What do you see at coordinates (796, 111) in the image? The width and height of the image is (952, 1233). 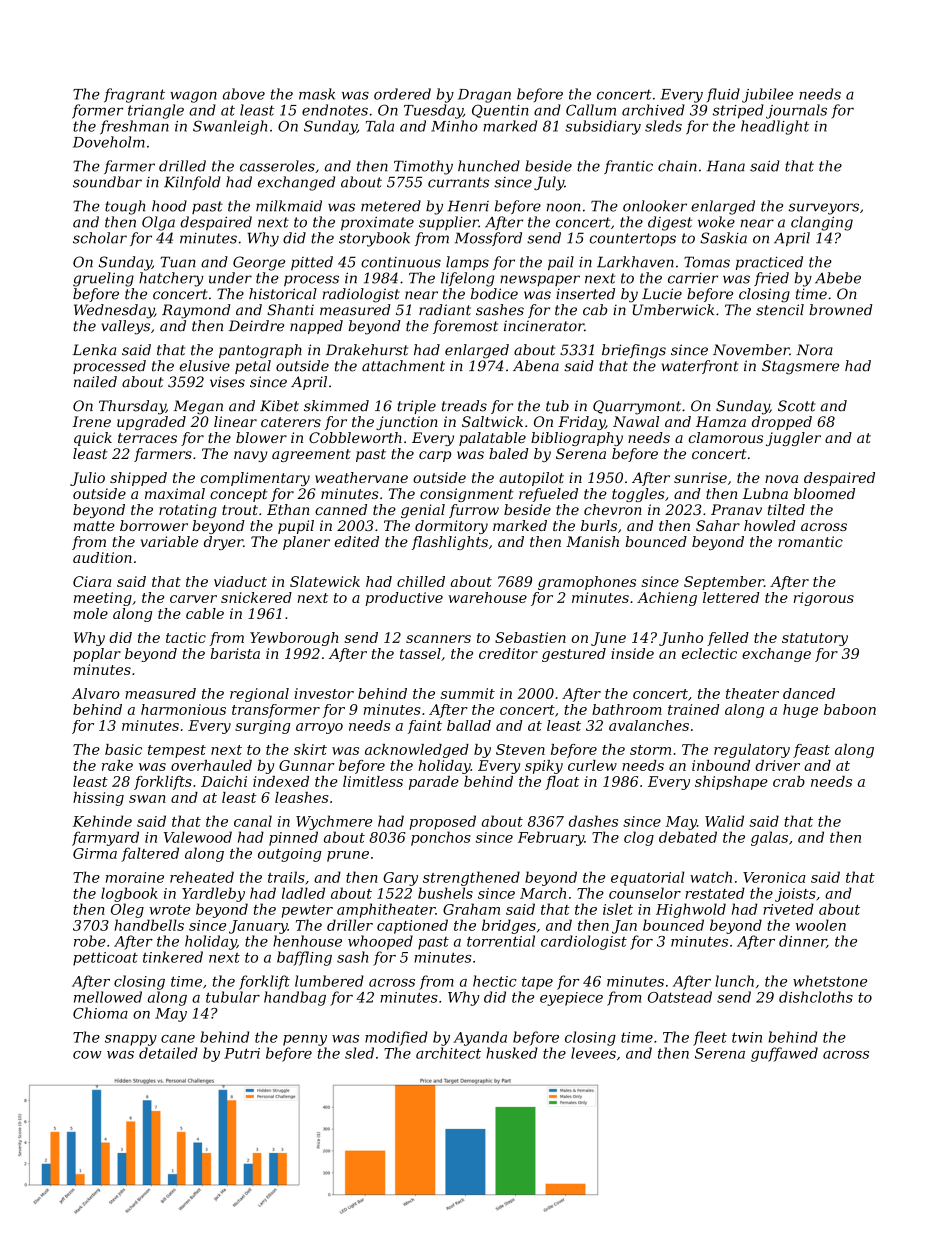 I see `journals` at bounding box center [796, 111].
